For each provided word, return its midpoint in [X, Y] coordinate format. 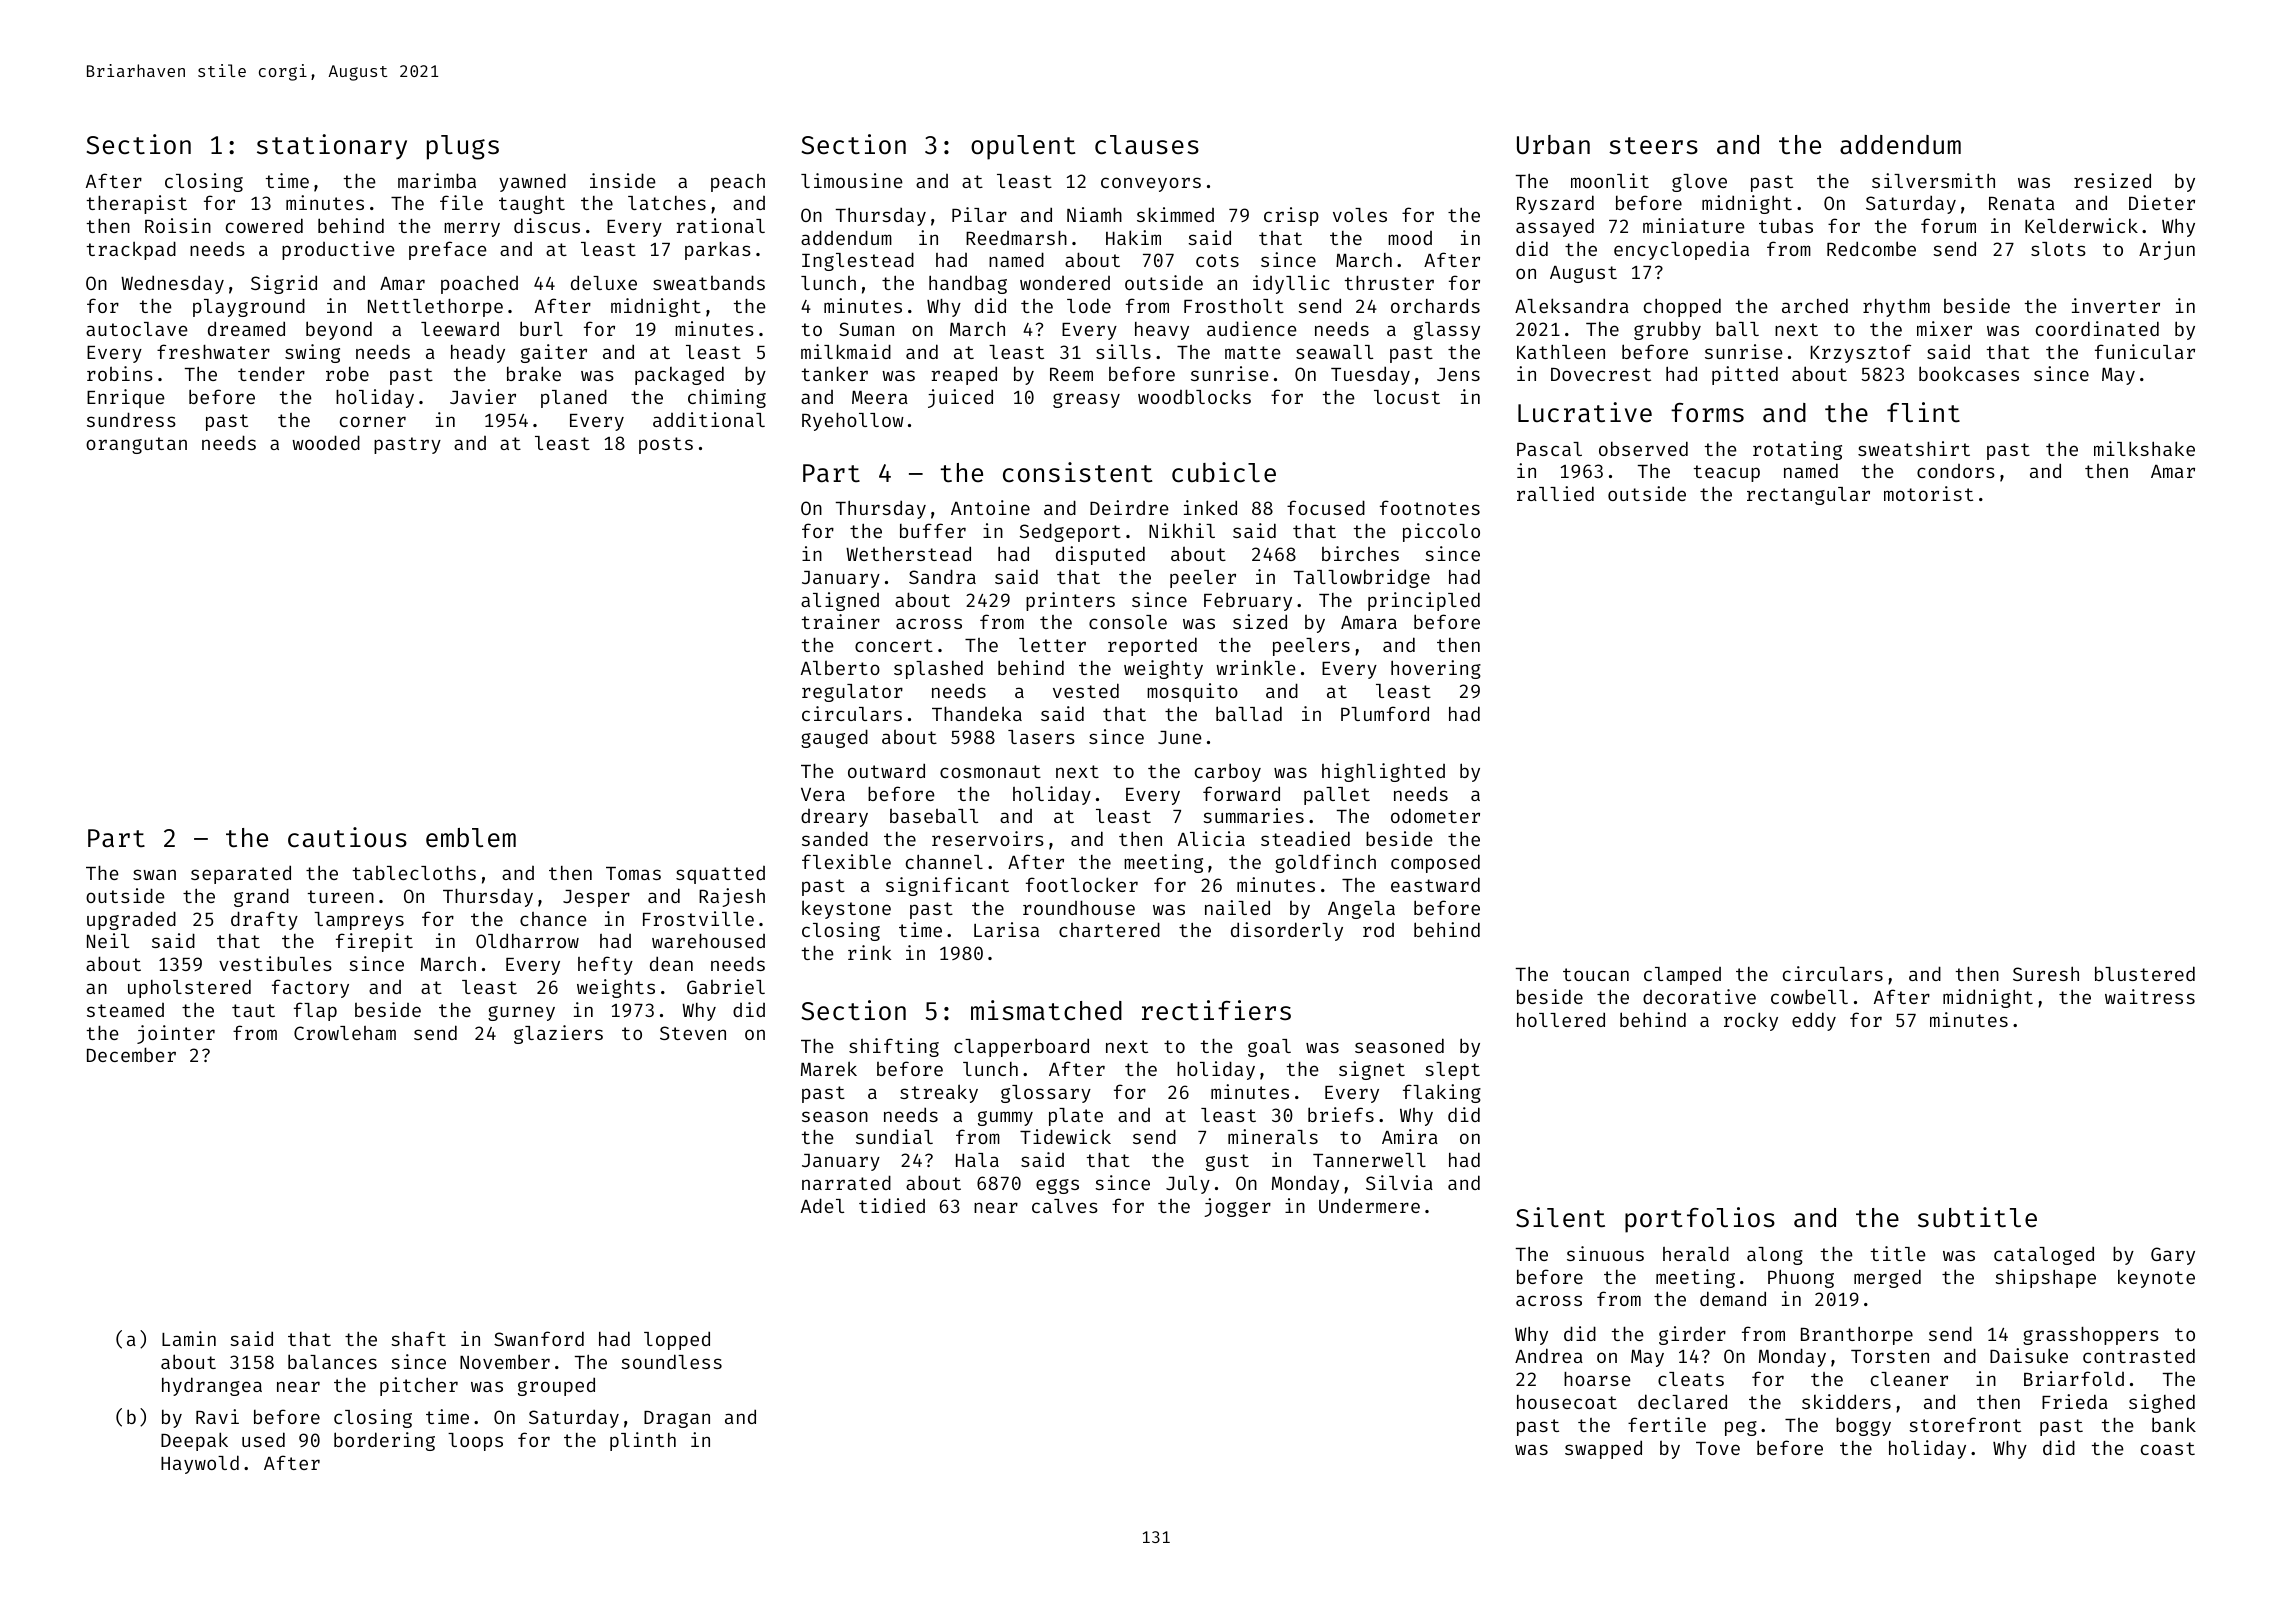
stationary [332, 147]
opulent [1023, 147]
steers [1653, 146]
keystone [846, 909]
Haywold [200, 1464]
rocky [1751, 1021]
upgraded [131, 920]
